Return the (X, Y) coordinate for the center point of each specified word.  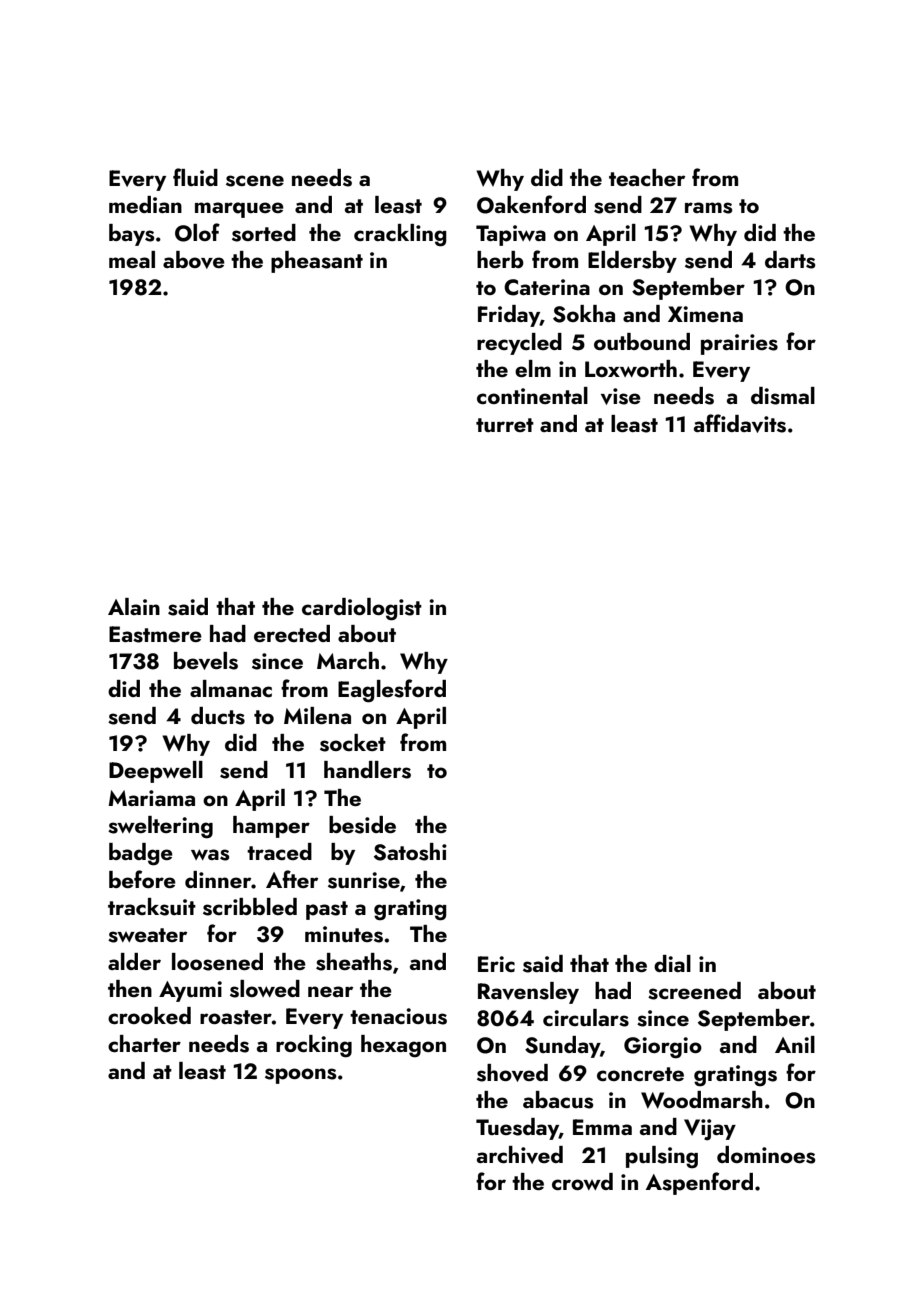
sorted (264, 233)
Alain (134, 606)
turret (505, 425)
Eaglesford (392, 691)
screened (694, 991)
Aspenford (699, 1183)
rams (709, 208)
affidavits (740, 423)
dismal (783, 396)
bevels (206, 661)
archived (520, 1155)
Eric (496, 964)
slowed (265, 989)
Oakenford (531, 204)
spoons (301, 1076)
